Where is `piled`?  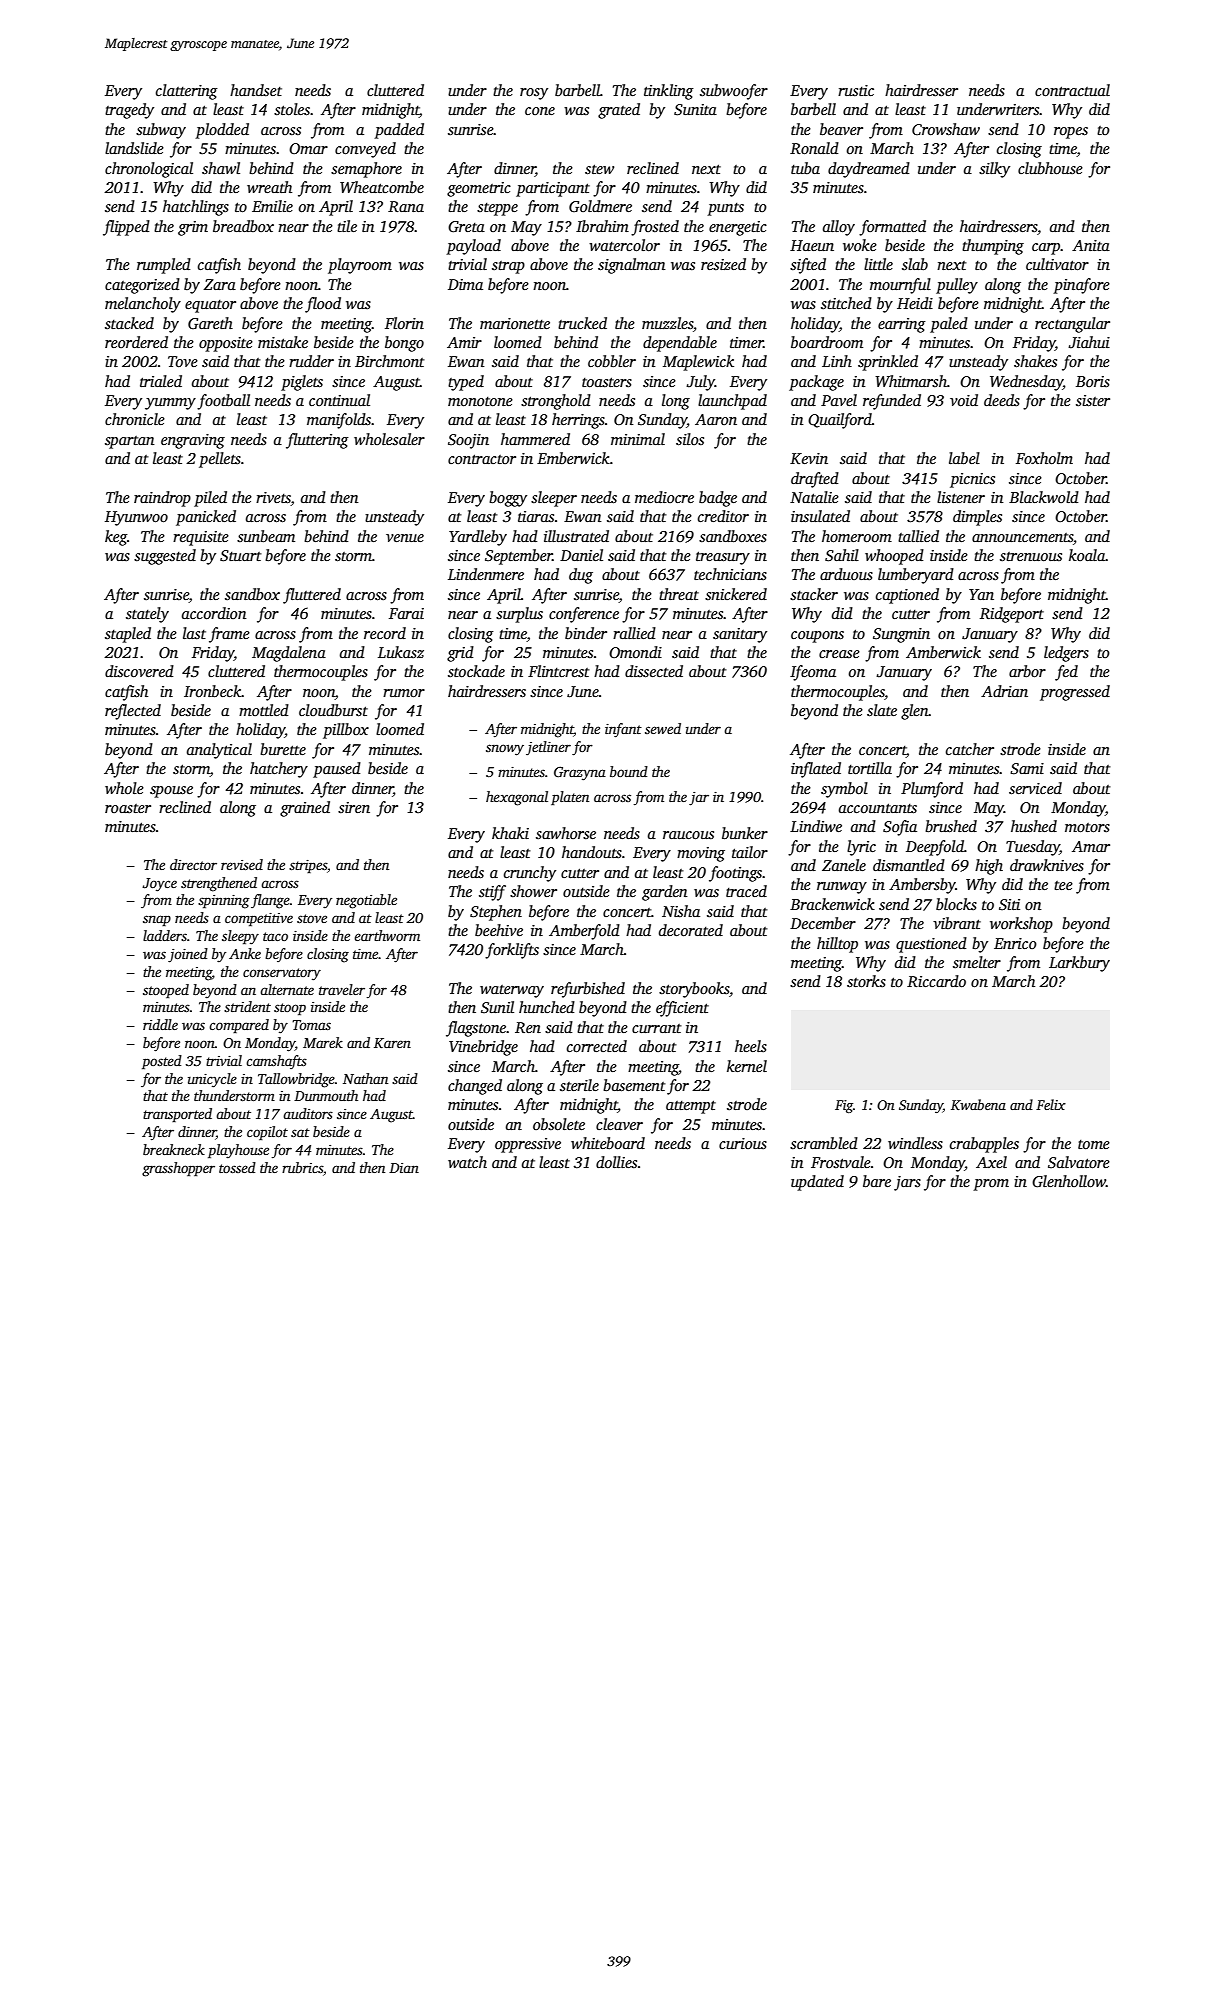
piled is located at coordinates (210, 499).
